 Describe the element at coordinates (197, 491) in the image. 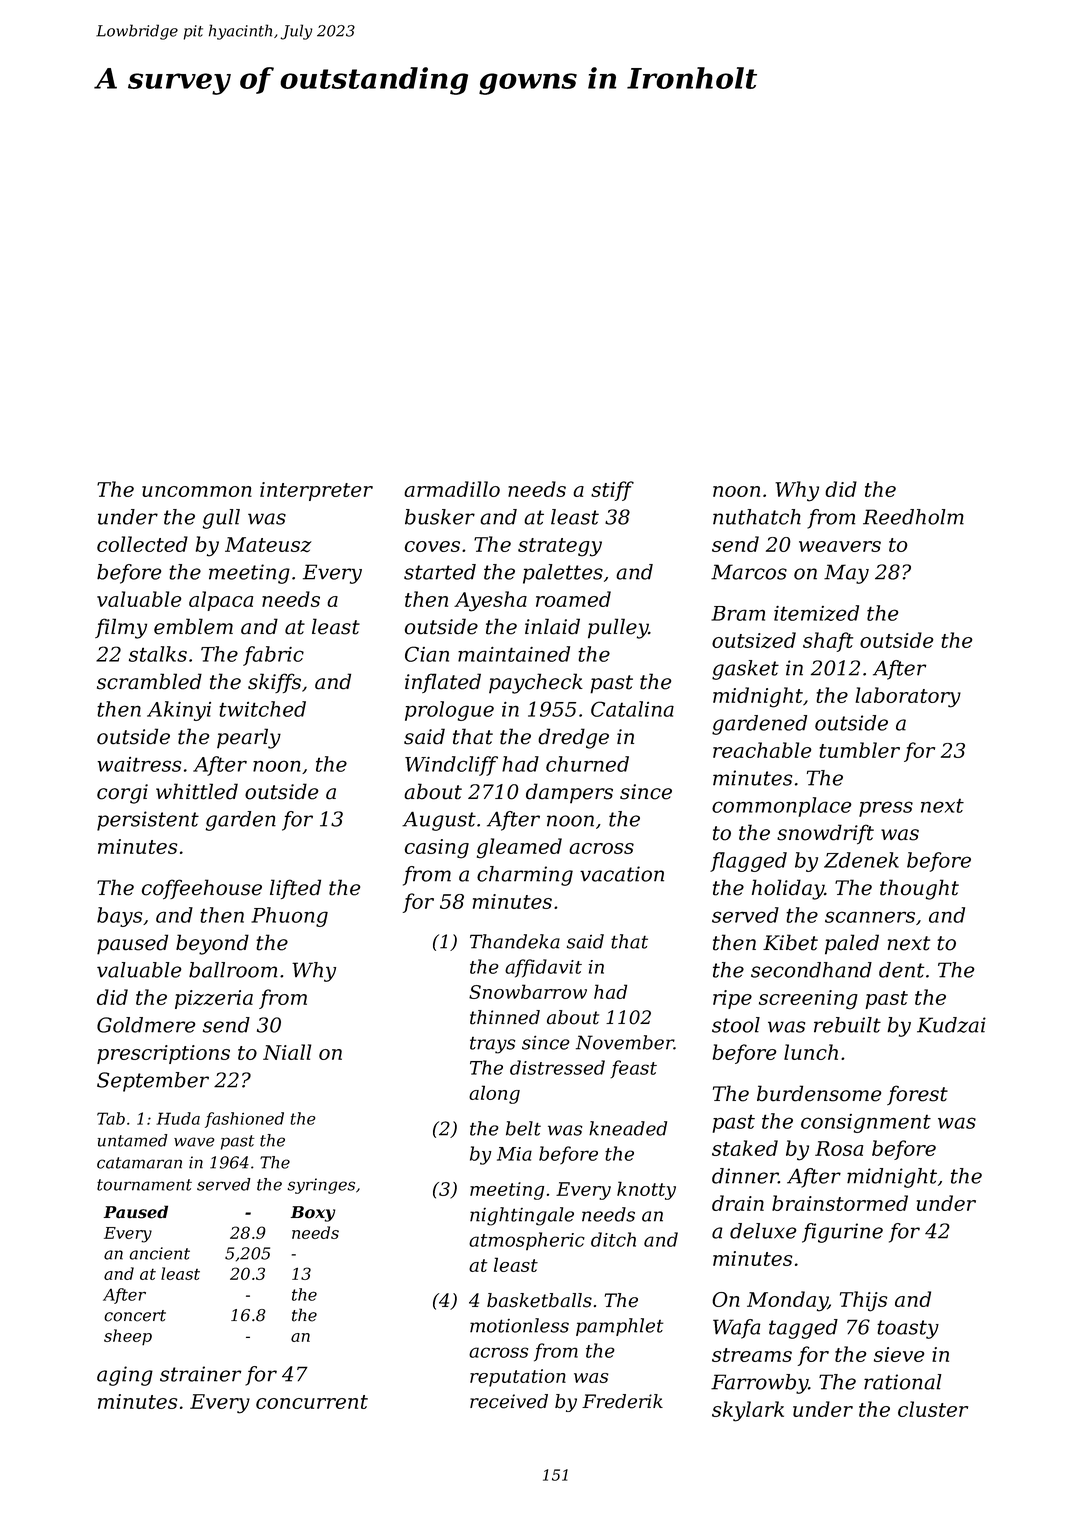

I see `uncommon` at that location.
